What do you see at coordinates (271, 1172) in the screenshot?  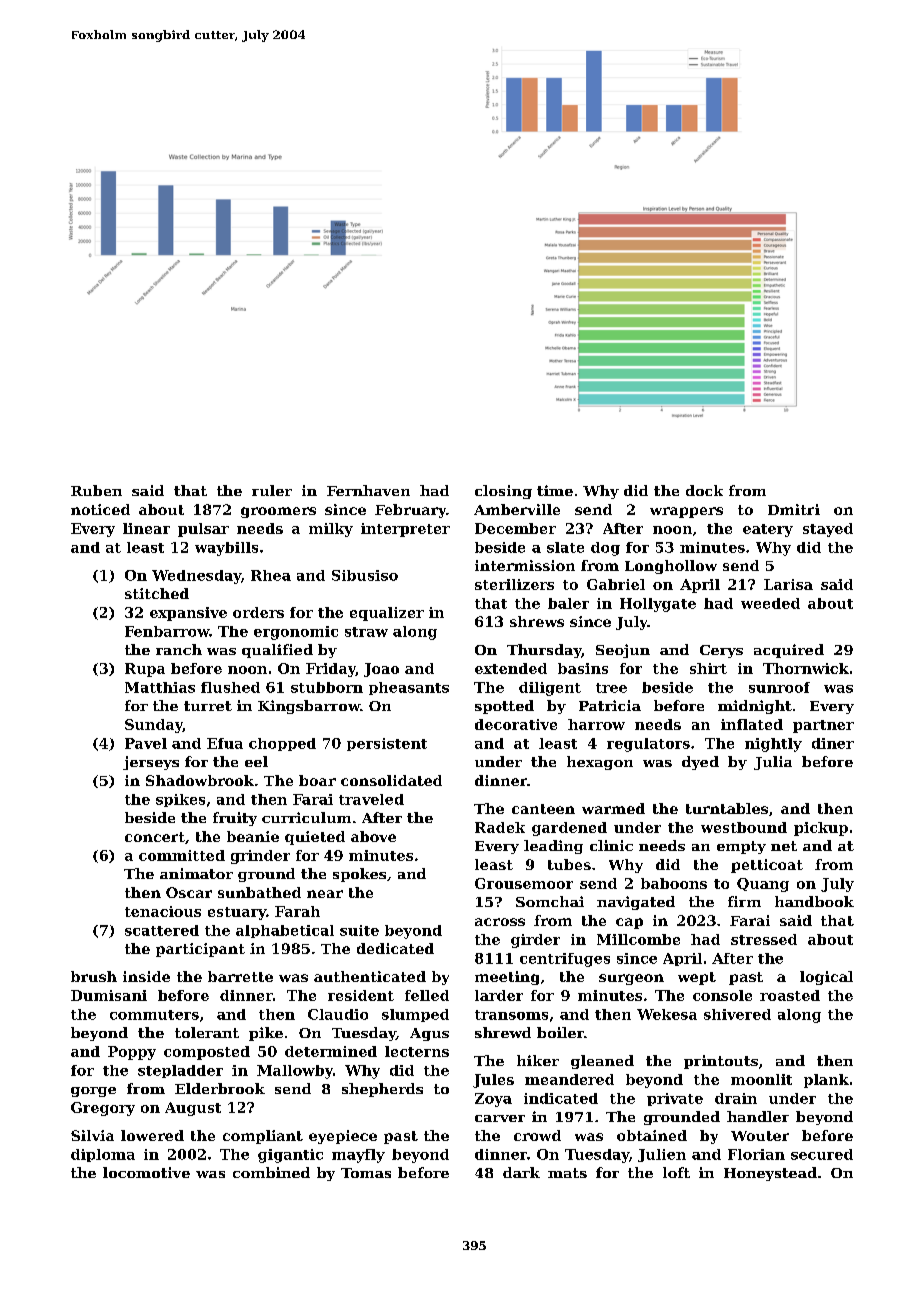 I see `combined` at bounding box center [271, 1172].
